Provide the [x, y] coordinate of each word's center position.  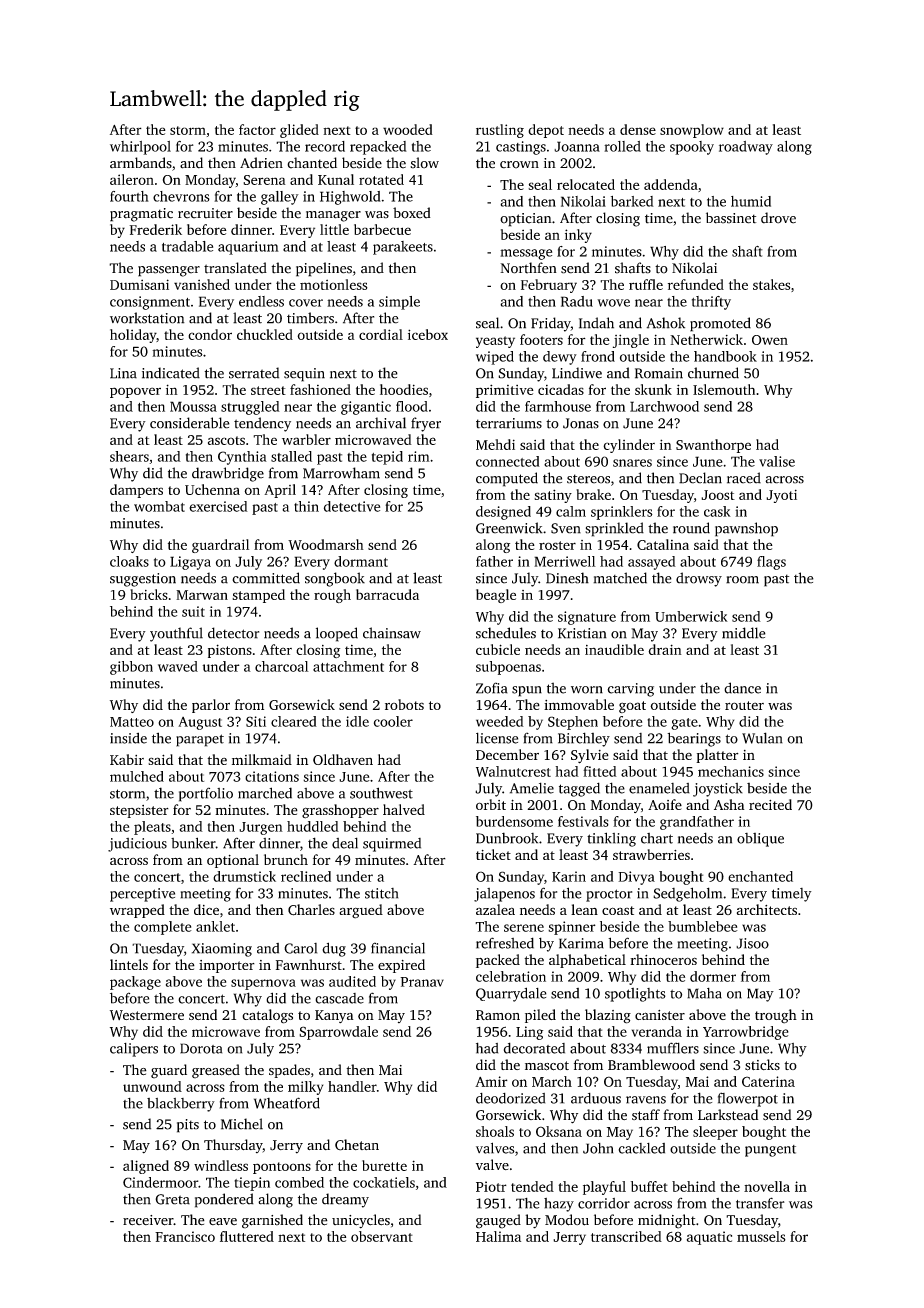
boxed [412, 213]
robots [404, 704]
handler [352, 1086]
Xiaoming [222, 950]
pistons [230, 651]
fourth [129, 196]
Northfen [528, 268]
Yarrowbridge [746, 1033]
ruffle [646, 284]
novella [767, 1186]
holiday [133, 336]
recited [770, 804]
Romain [659, 373]
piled [540, 1016]
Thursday [233, 1146]
